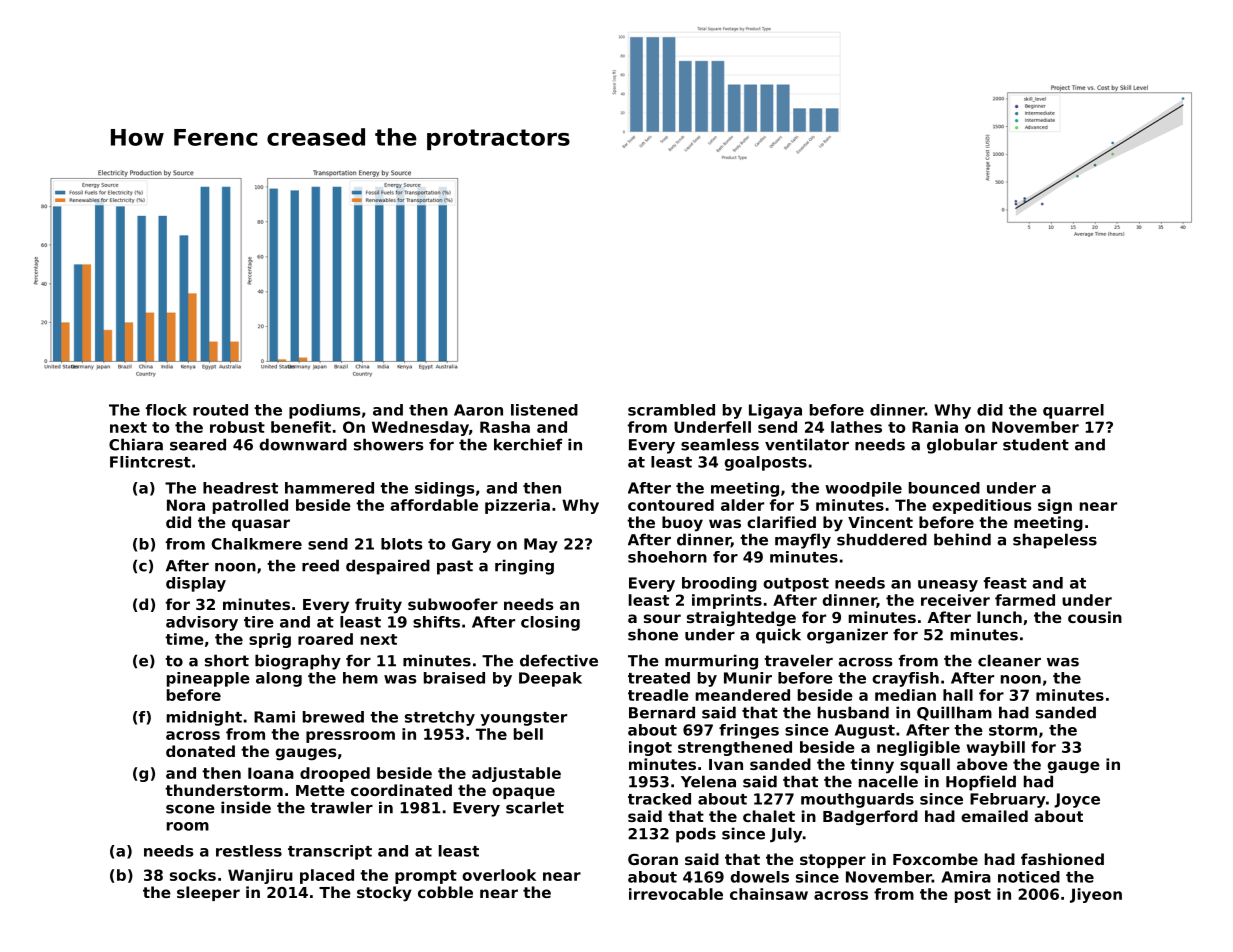 This page has width=1233, height=952. What do you see at coordinates (301, 427) in the page?
I see `benefit` at bounding box center [301, 427].
